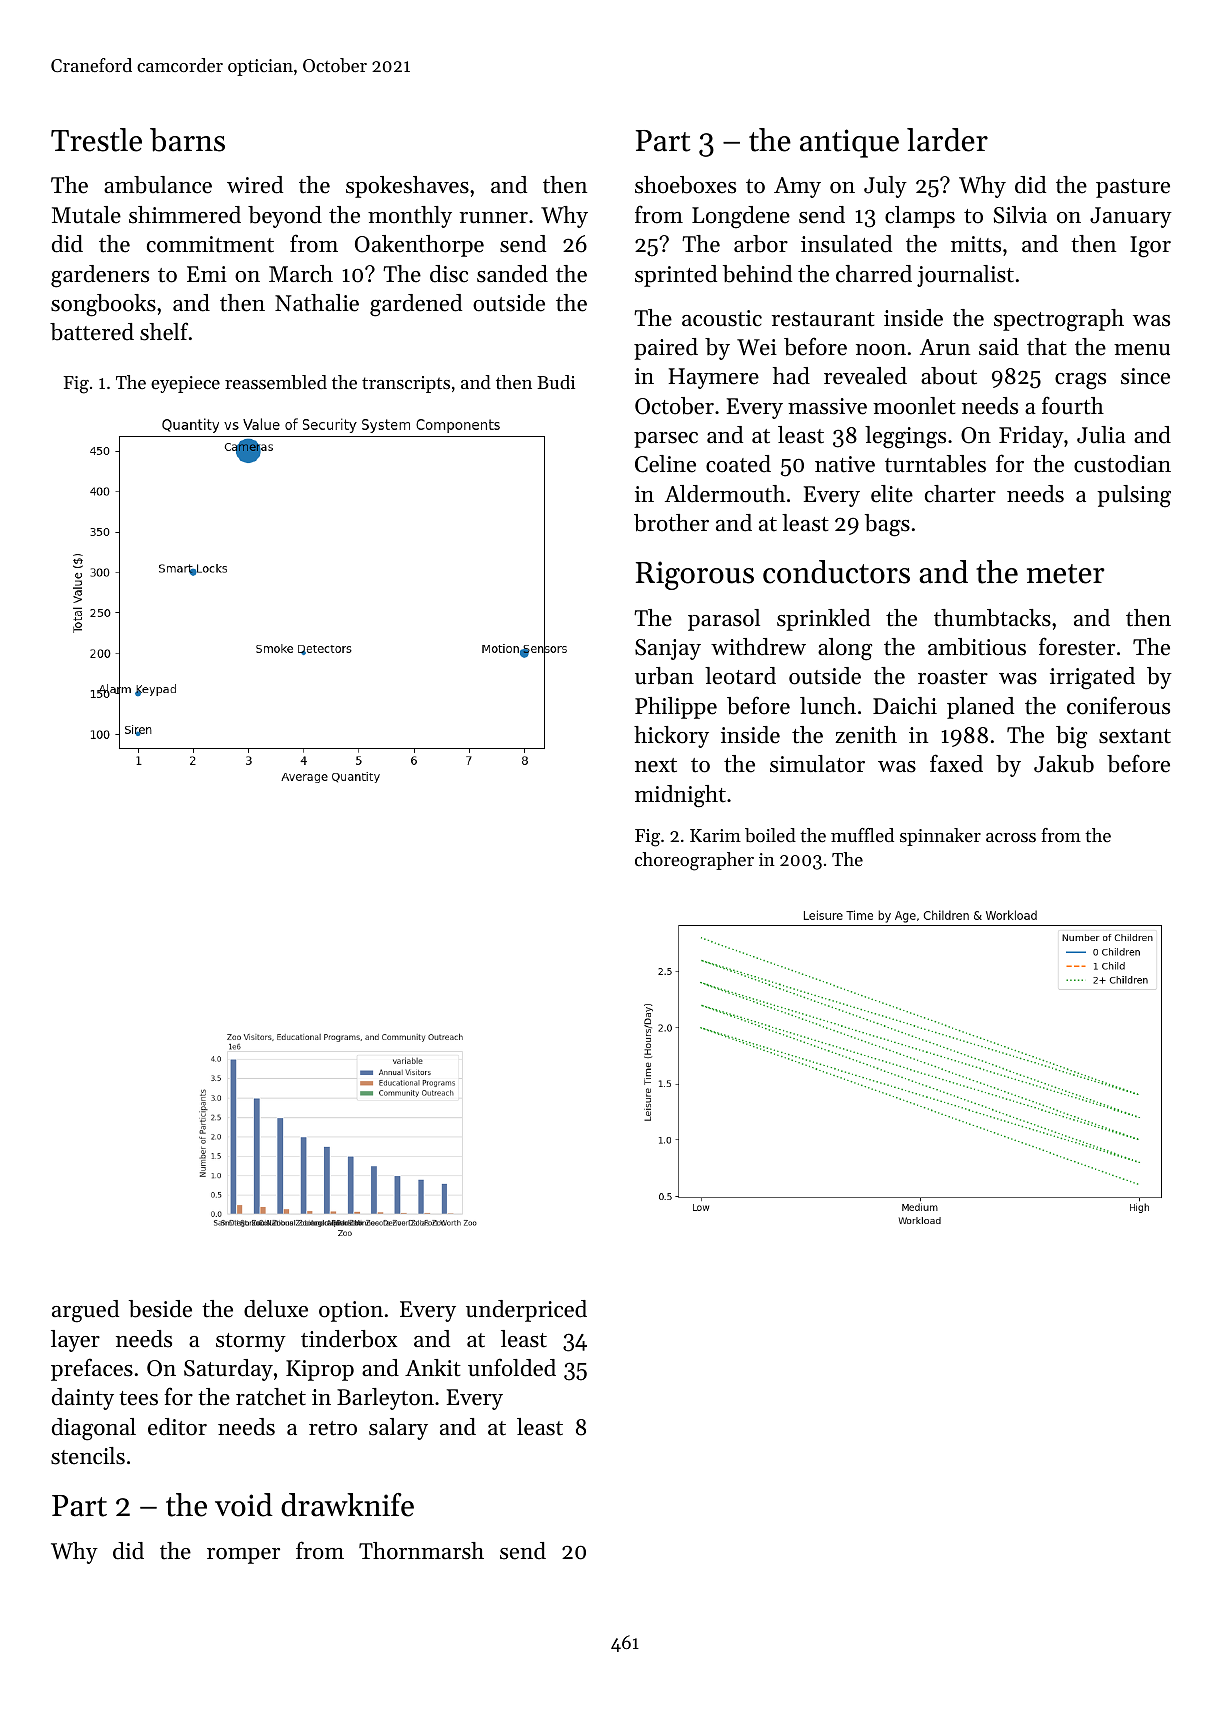  Describe the element at coordinates (849, 143) in the document. I see `antique` at that location.
